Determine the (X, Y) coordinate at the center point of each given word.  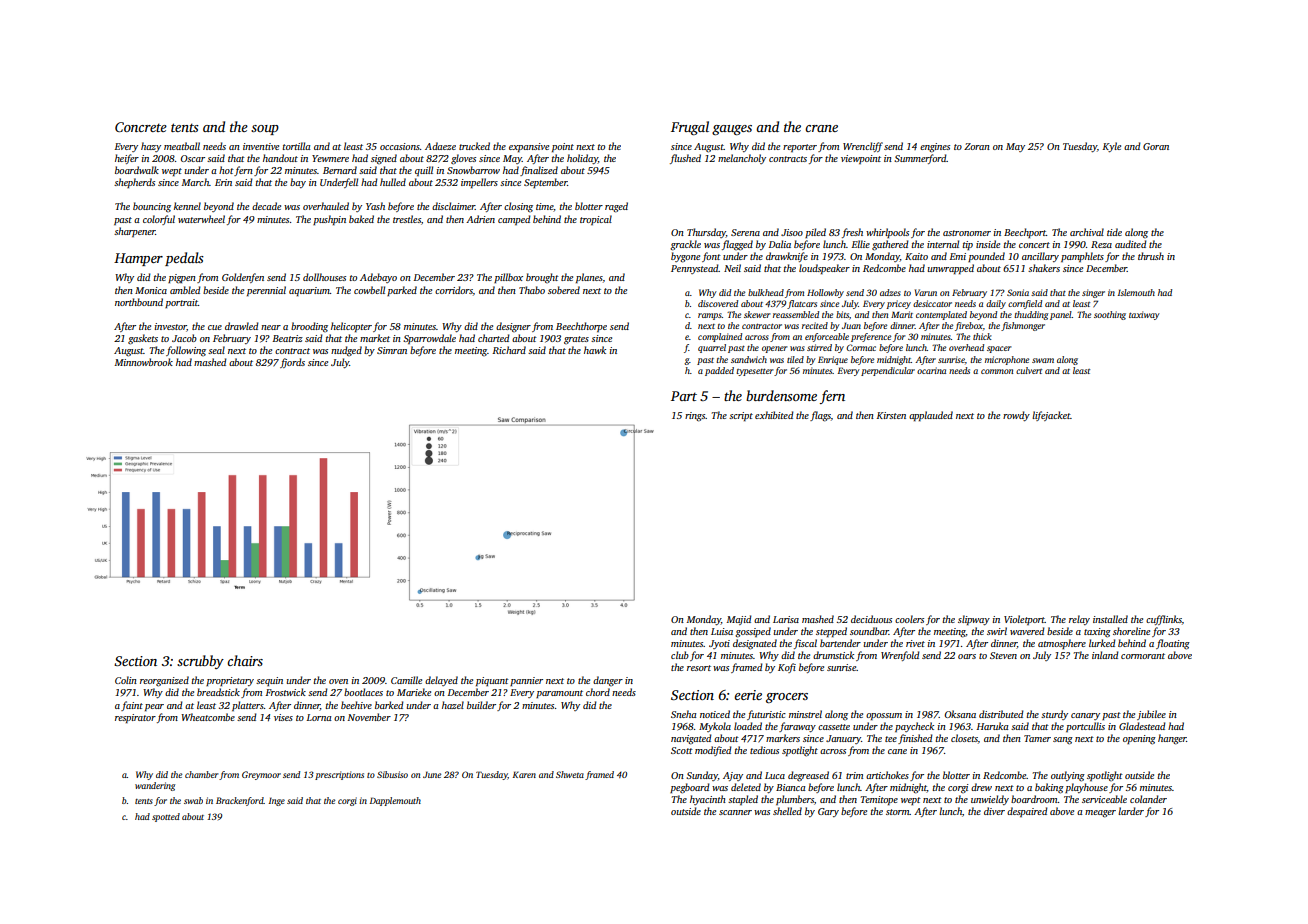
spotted (166, 817)
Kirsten (891, 415)
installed (1110, 619)
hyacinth (708, 800)
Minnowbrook (144, 362)
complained (720, 337)
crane (821, 128)
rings (695, 417)
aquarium (309, 291)
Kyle (1112, 147)
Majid (739, 620)
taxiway (1144, 315)
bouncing (152, 207)
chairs (245, 660)
